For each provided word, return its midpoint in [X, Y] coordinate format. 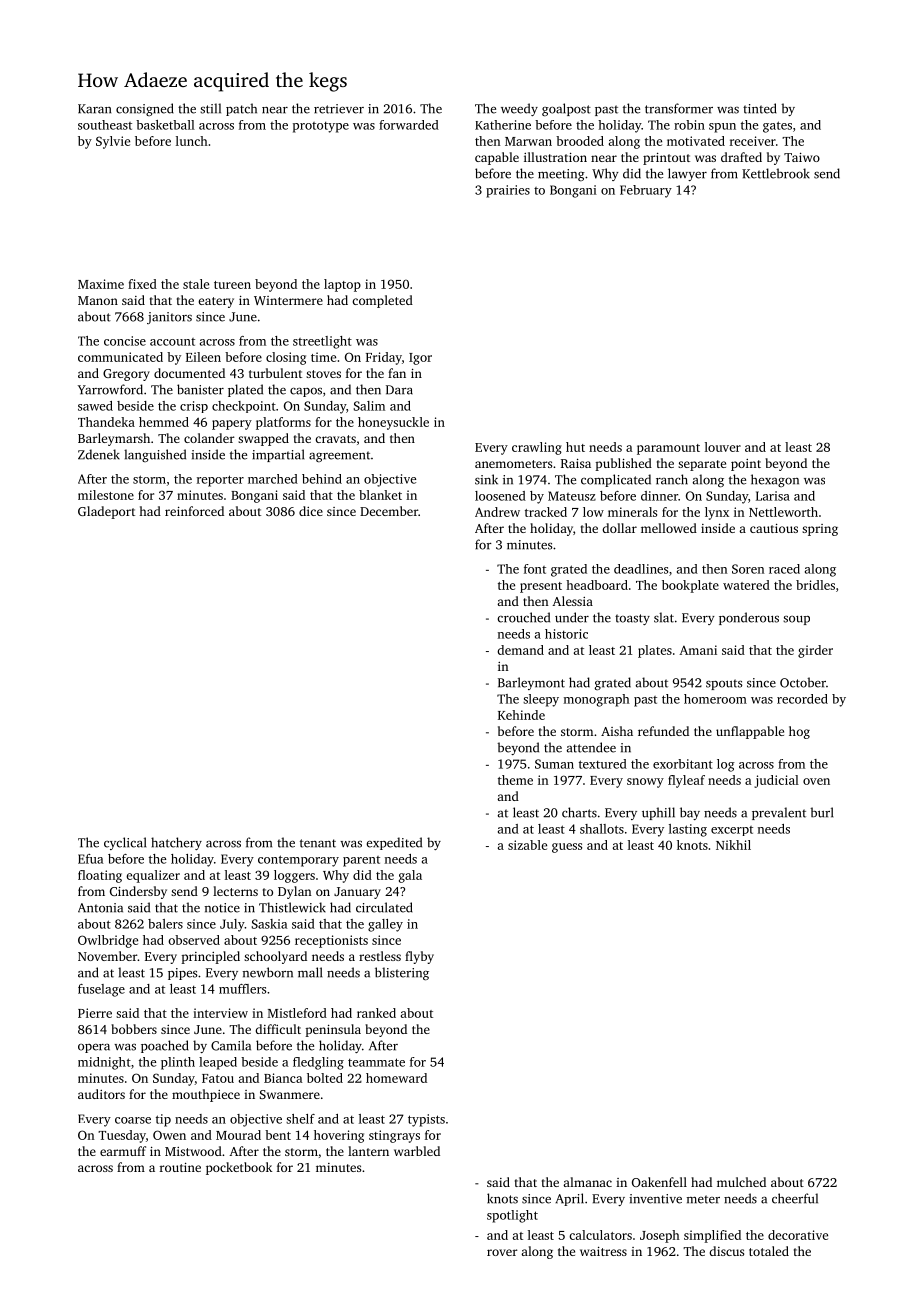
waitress [603, 1251]
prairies [508, 191]
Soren [748, 569]
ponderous [749, 618]
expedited [394, 843]
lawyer [687, 174]
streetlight [322, 342]
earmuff [123, 1151]
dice [311, 511]
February [646, 191]
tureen [232, 285]
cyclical [125, 843]
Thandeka [106, 422]
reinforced [194, 511]
